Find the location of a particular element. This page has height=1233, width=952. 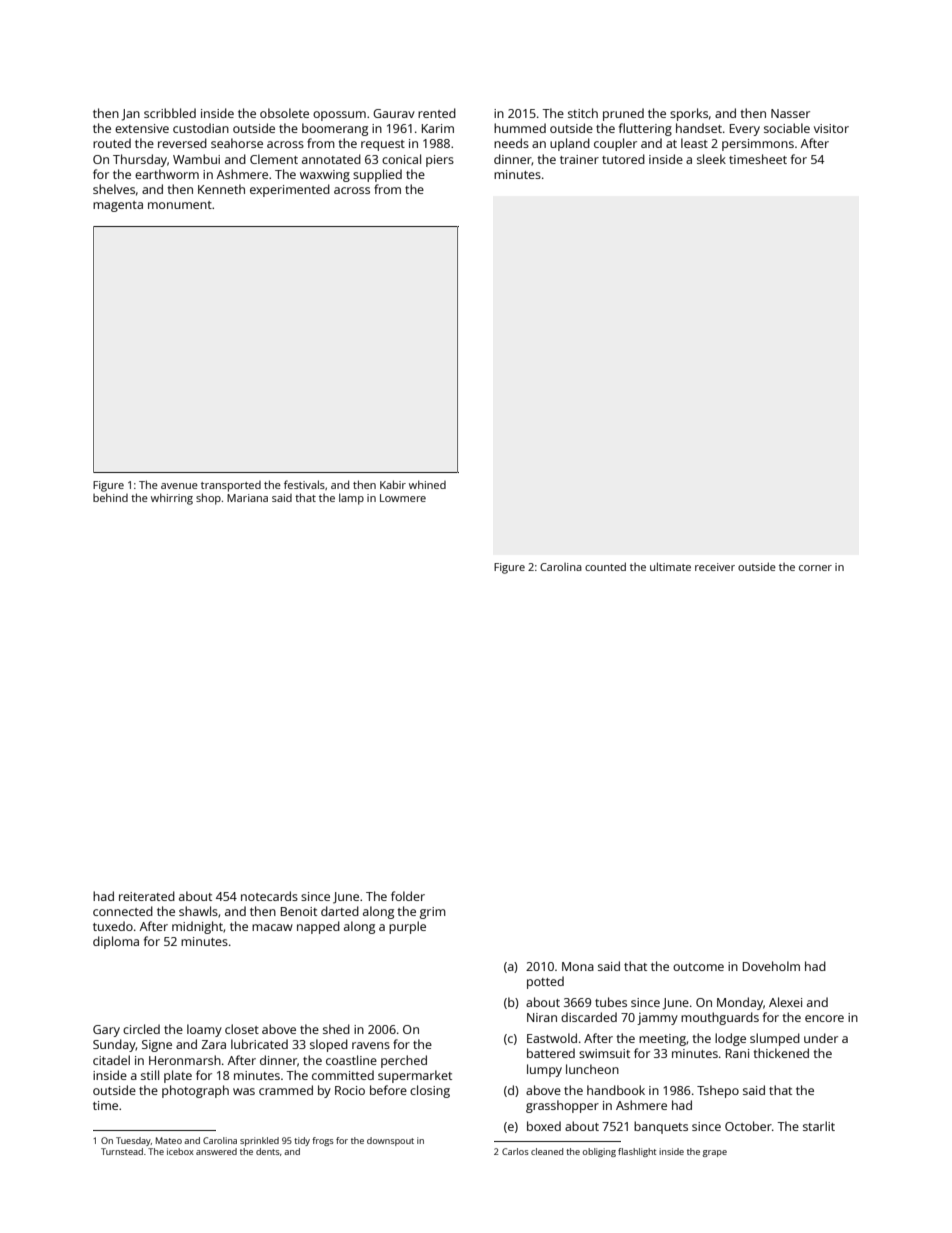

ultimate is located at coordinates (670, 566).
